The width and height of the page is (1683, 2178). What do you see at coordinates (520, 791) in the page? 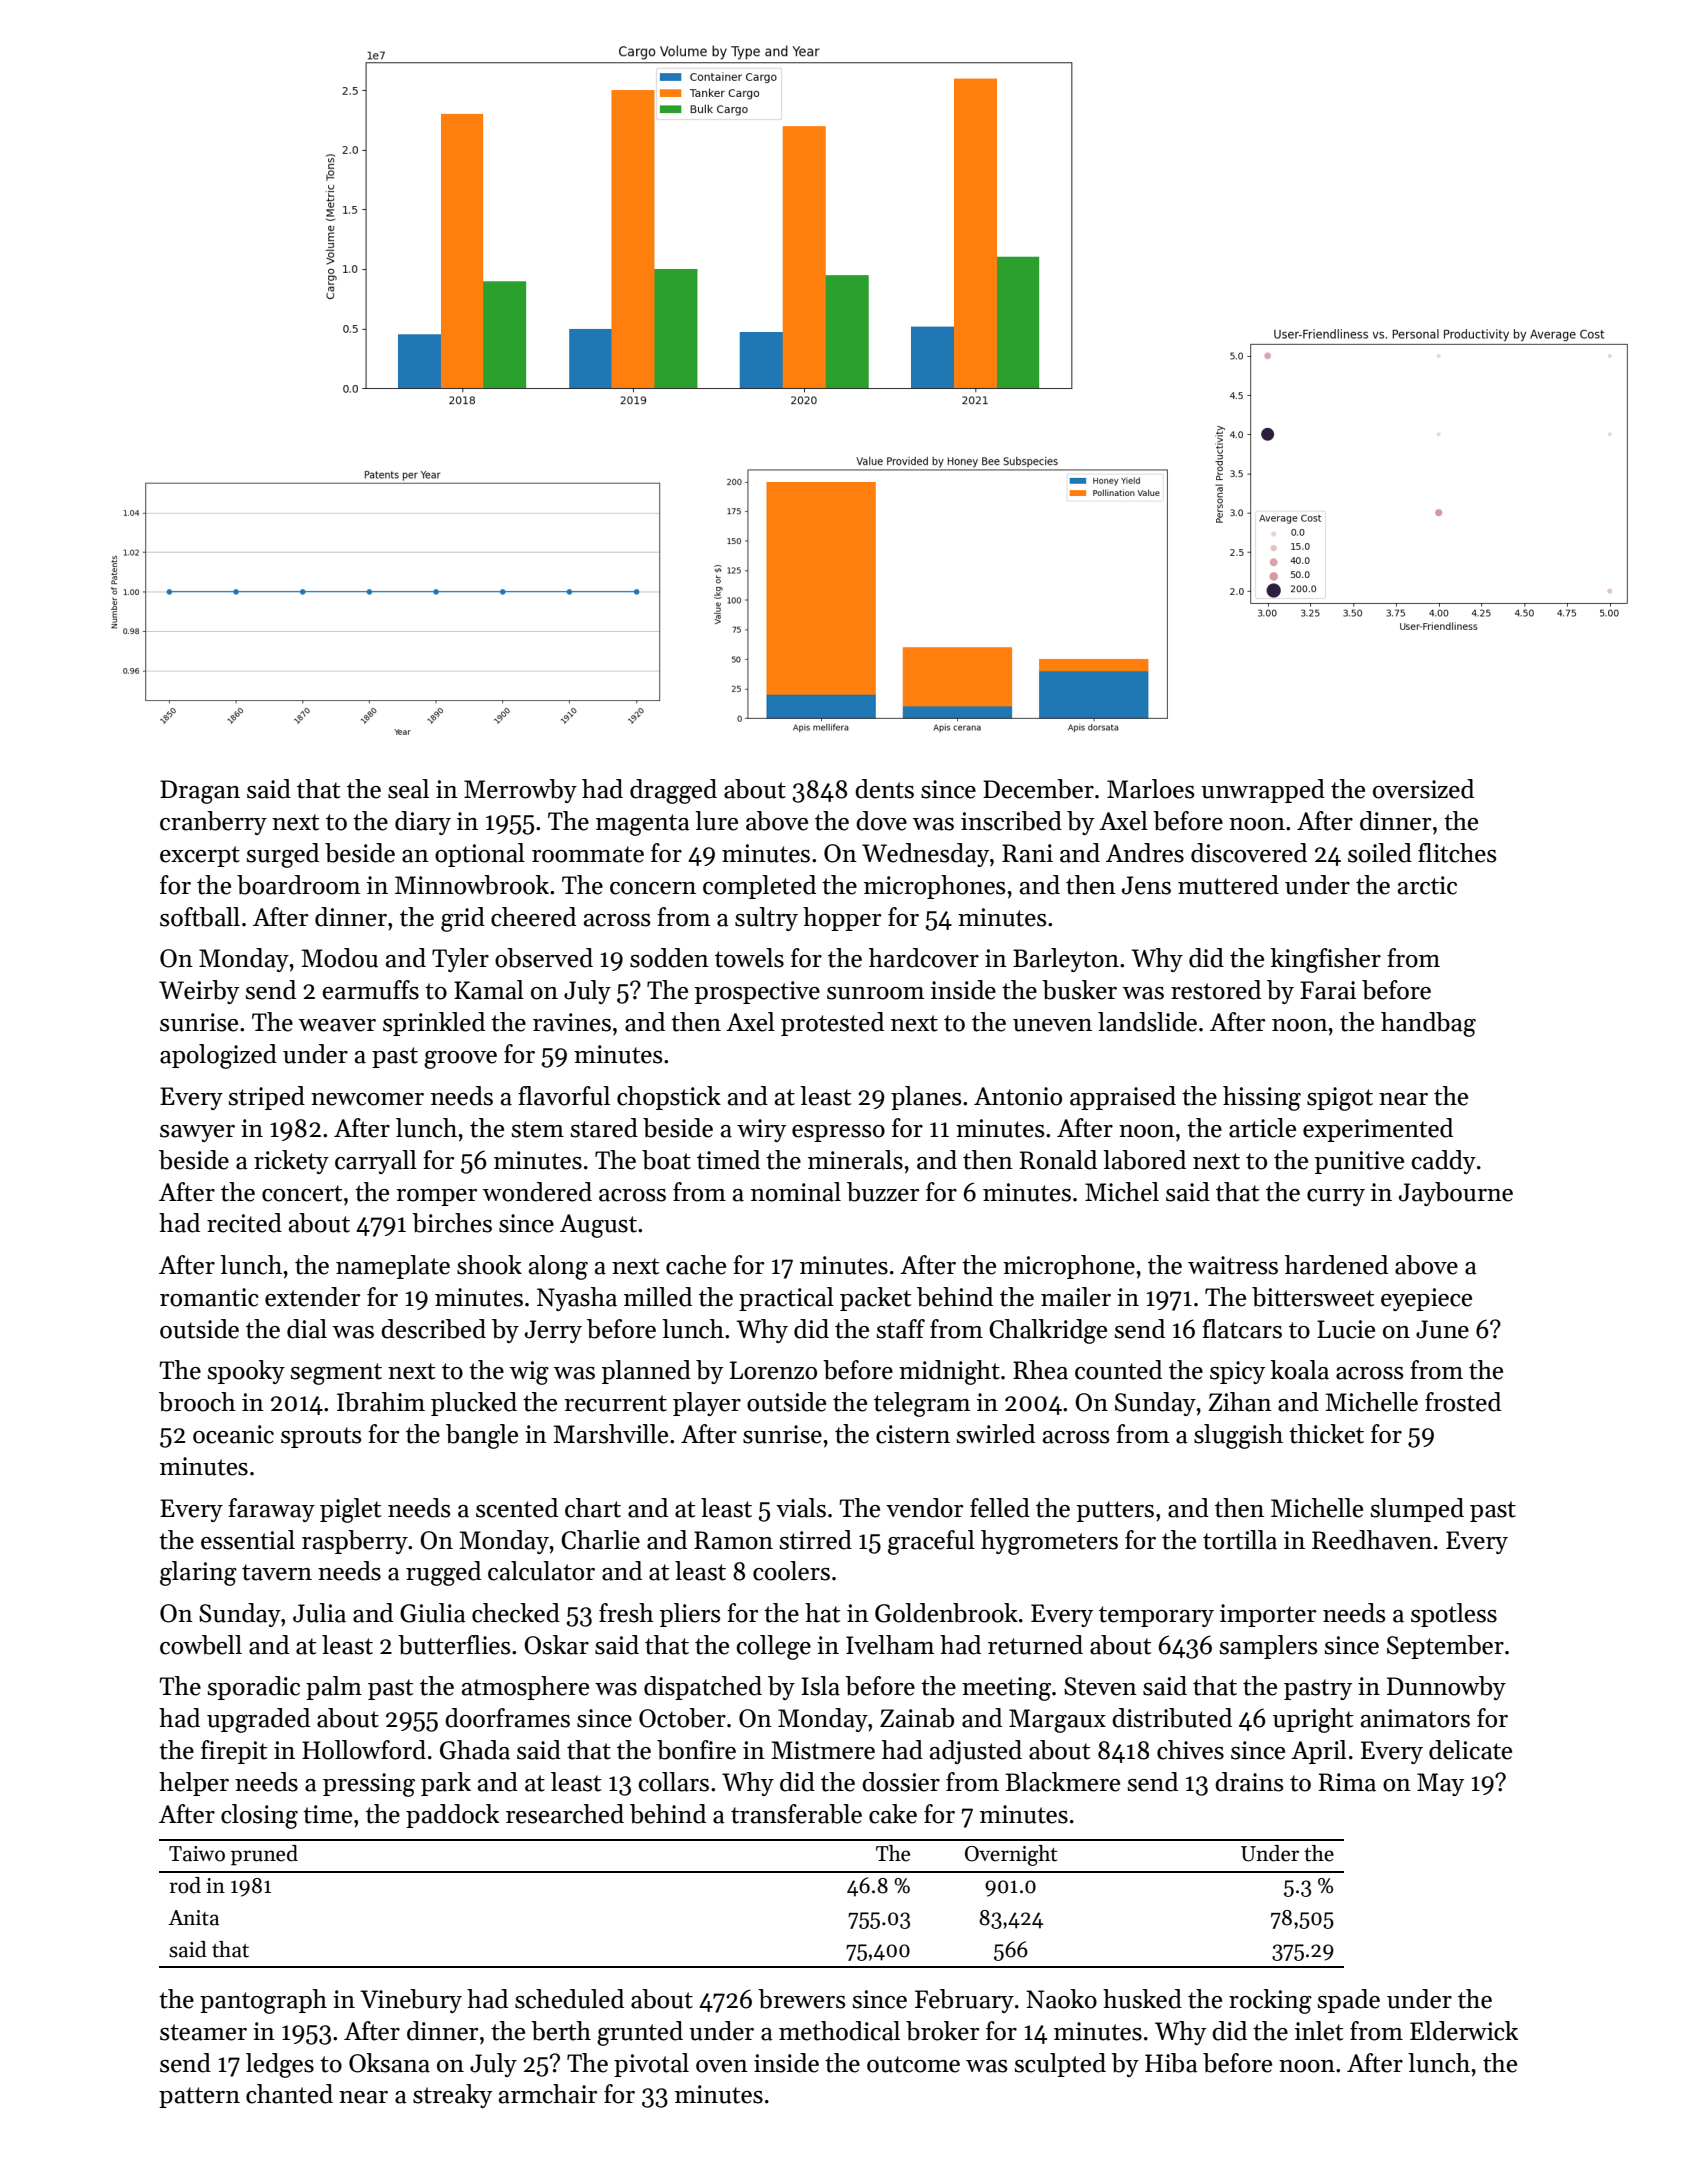
I see `Merrowby` at bounding box center [520, 791].
